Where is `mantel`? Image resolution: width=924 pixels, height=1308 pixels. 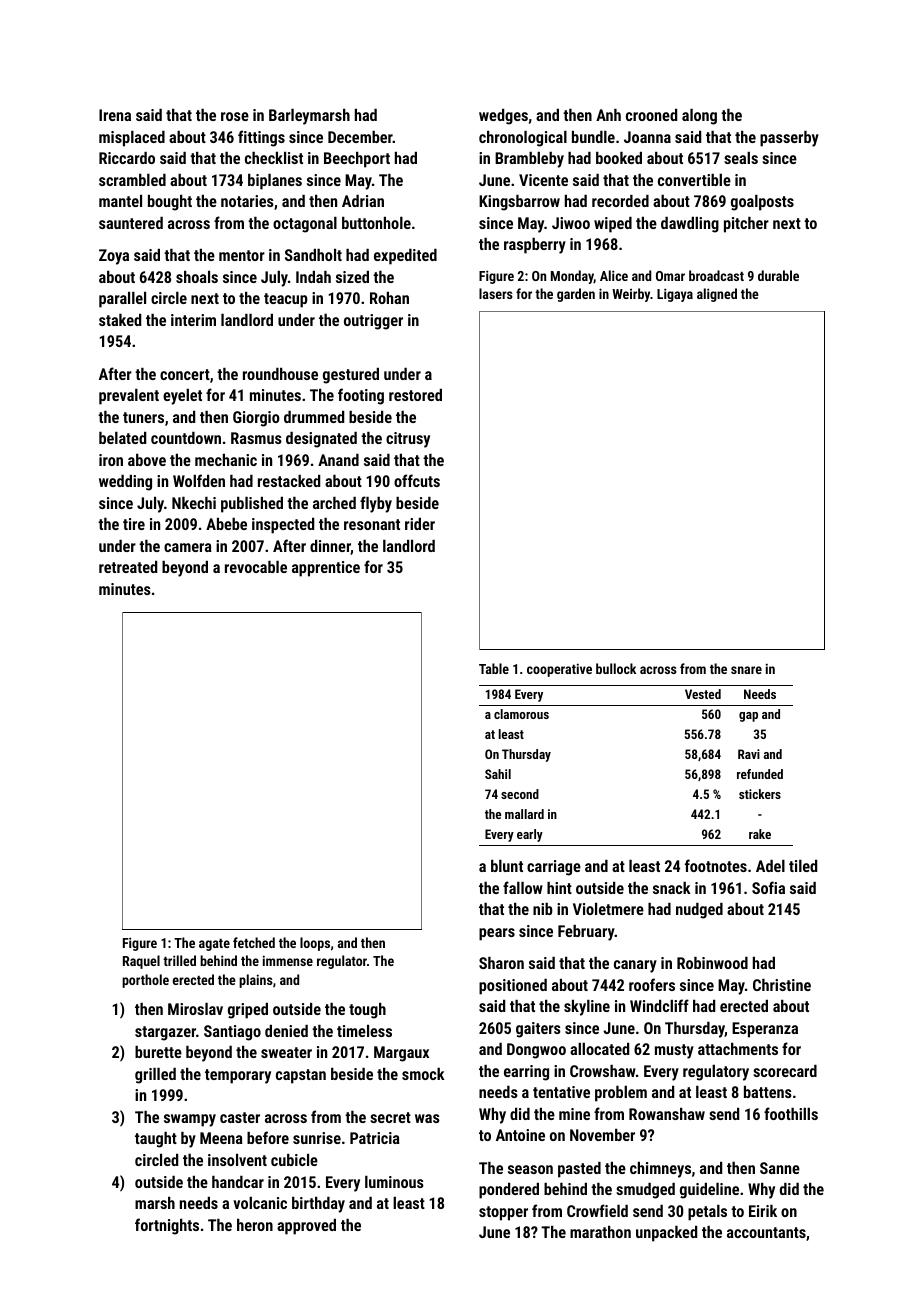
mantel is located at coordinates (120, 201).
